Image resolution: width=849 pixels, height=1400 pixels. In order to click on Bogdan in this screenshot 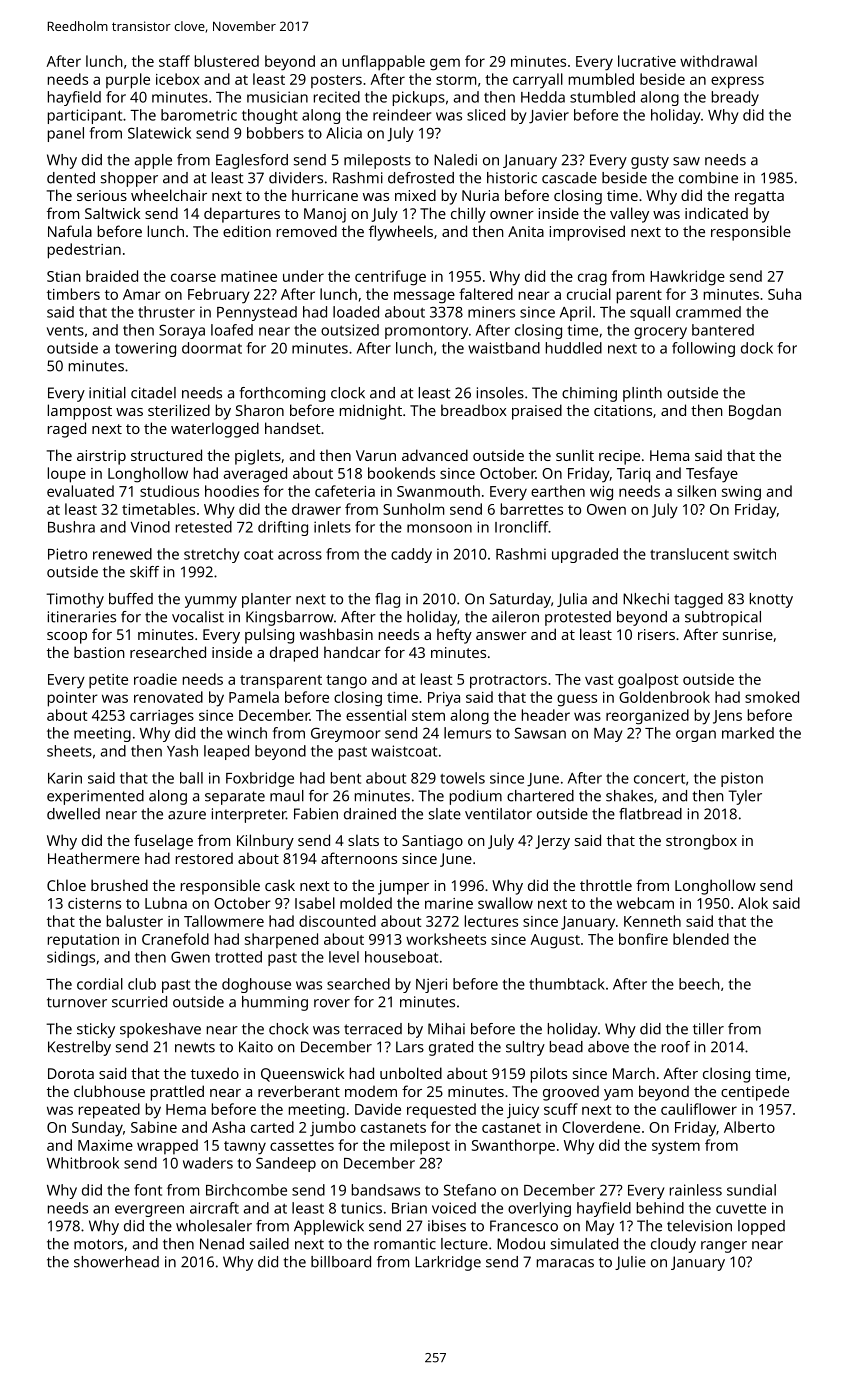, I will do `click(755, 412)`.
